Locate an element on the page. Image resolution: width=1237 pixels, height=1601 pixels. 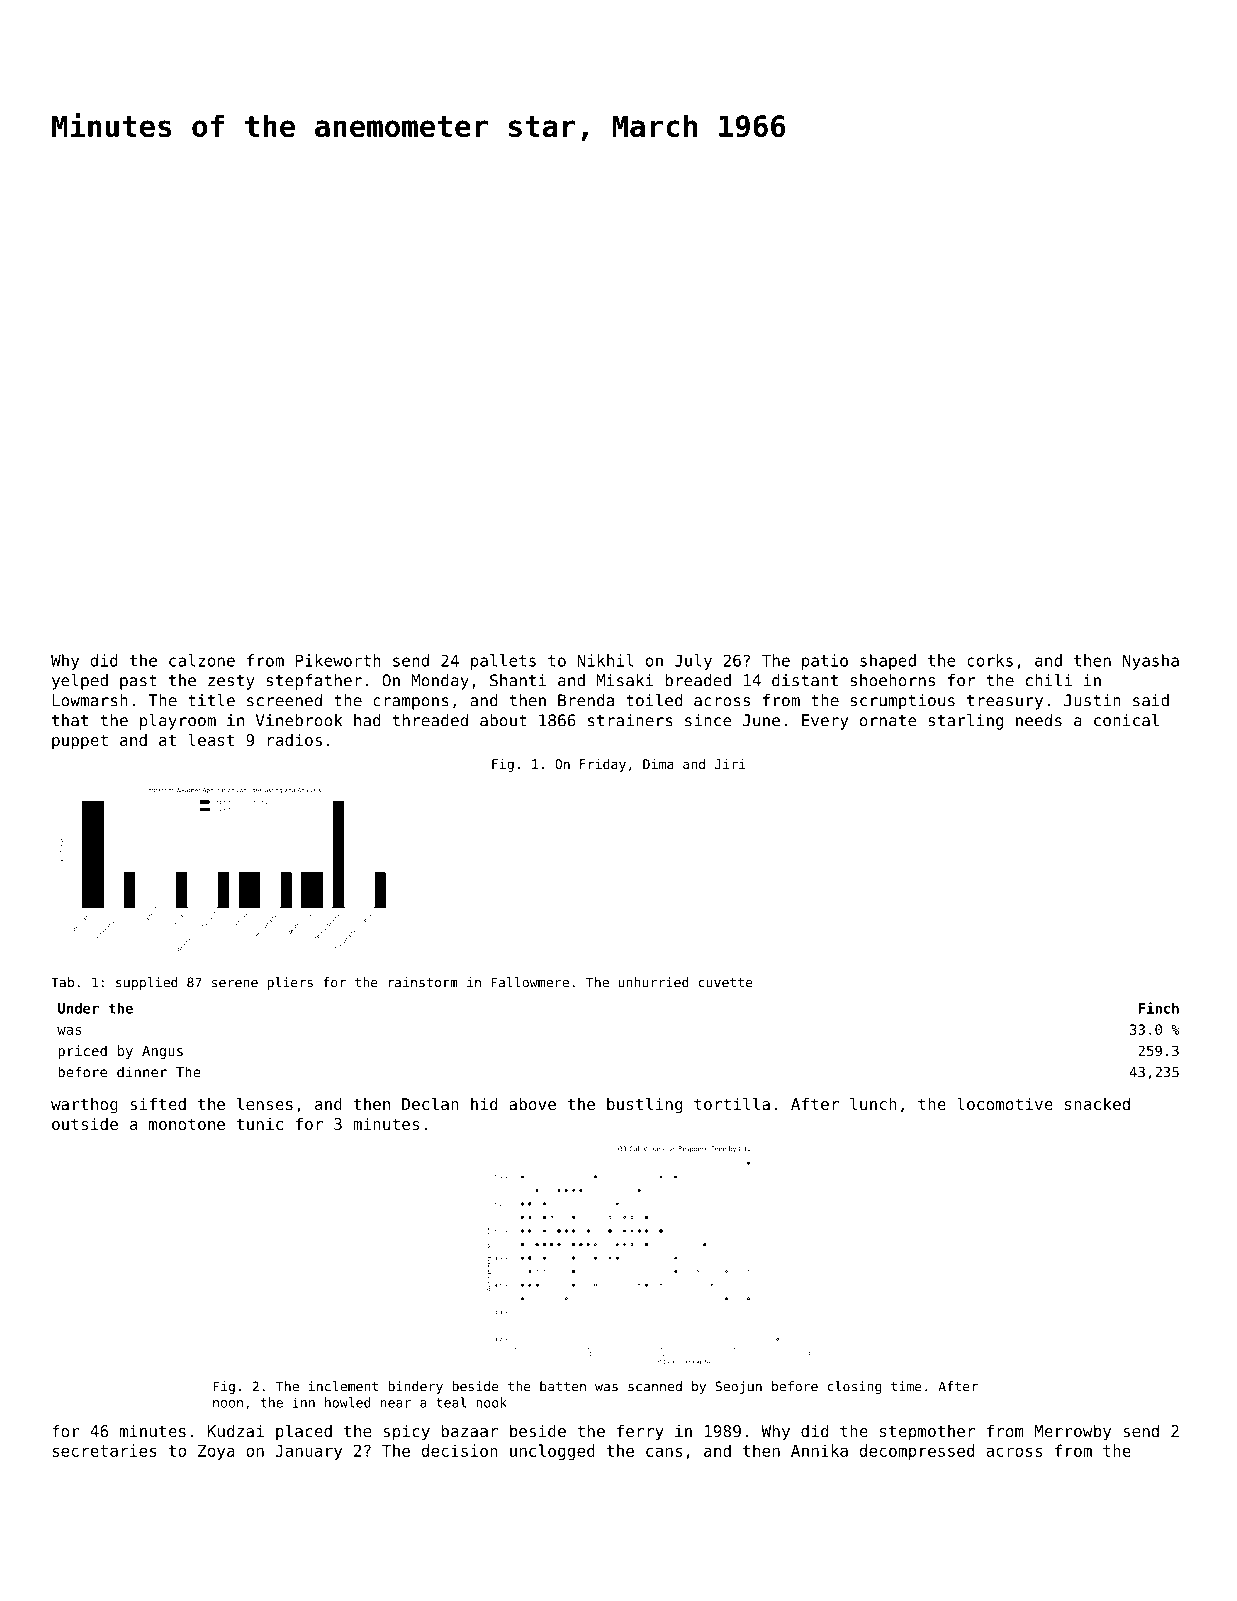
Merrowby is located at coordinates (1072, 1432).
